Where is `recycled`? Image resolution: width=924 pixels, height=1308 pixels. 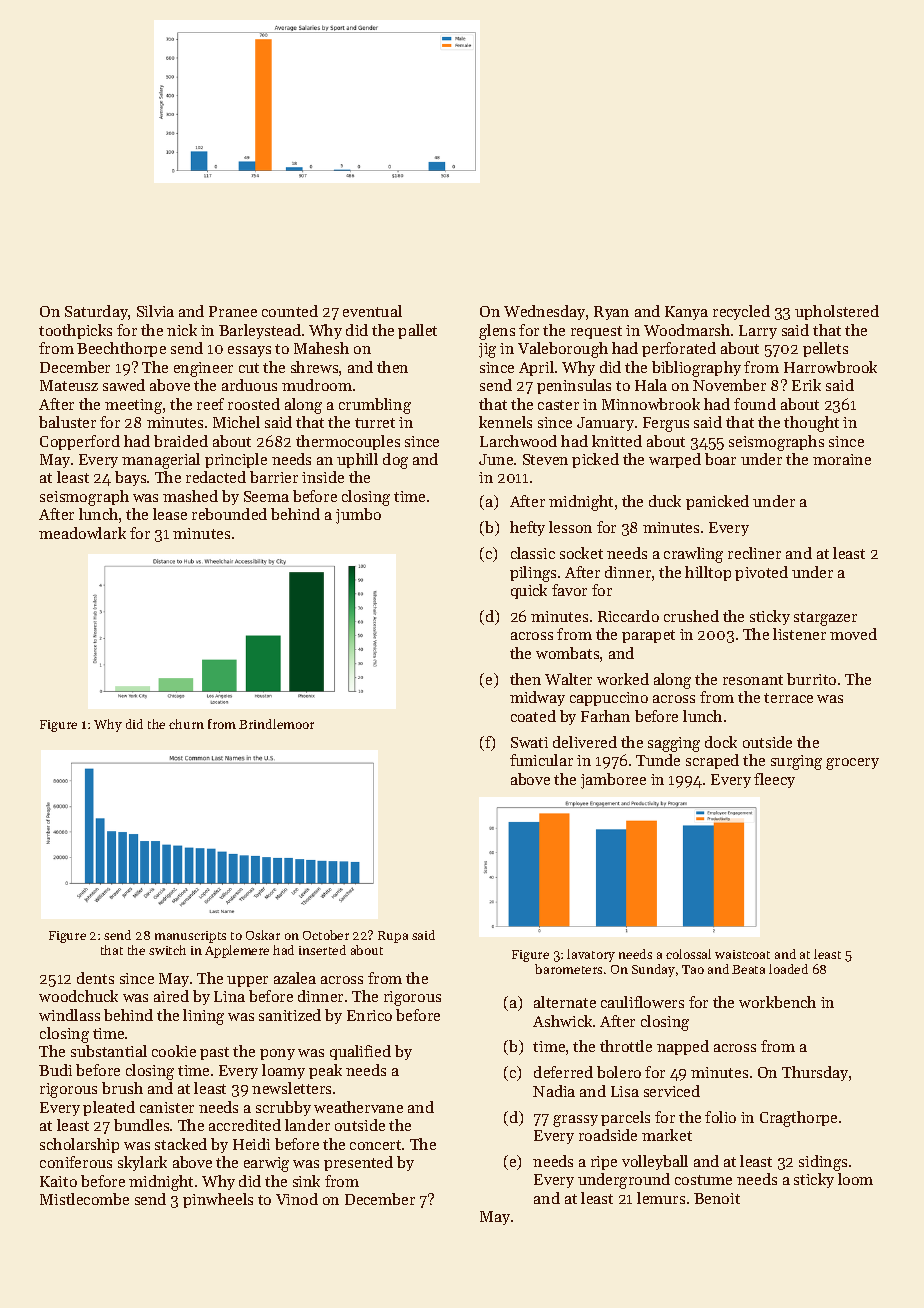 recycled is located at coordinates (741, 312).
